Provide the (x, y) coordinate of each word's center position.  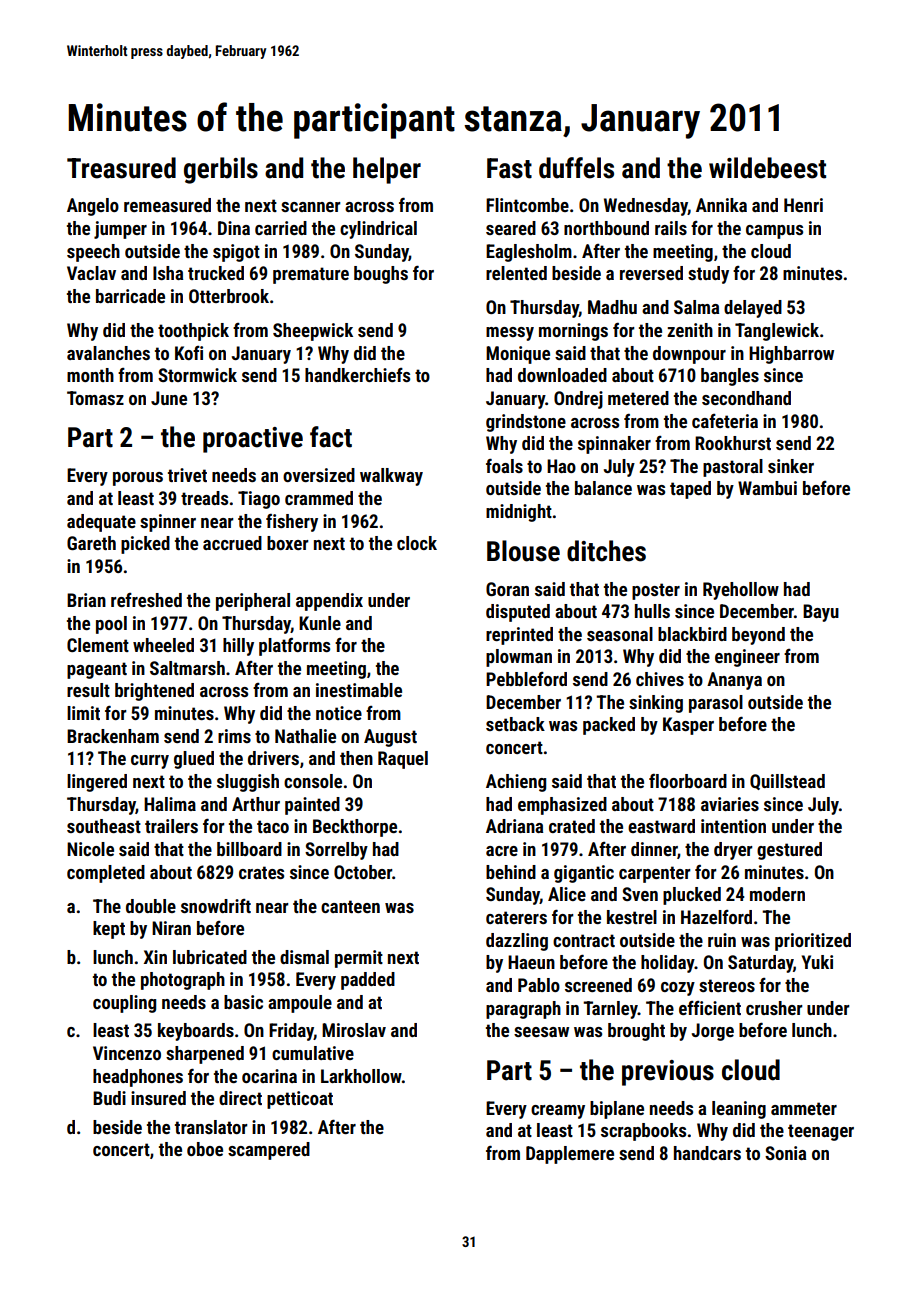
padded (368, 981)
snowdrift (216, 906)
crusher (774, 1008)
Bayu (821, 613)
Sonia (785, 1153)
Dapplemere (570, 1155)
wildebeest (767, 168)
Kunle (320, 623)
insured (158, 1098)
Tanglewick (777, 332)
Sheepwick (313, 332)
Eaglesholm (529, 253)
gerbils (221, 170)
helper (387, 170)
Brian (86, 600)
